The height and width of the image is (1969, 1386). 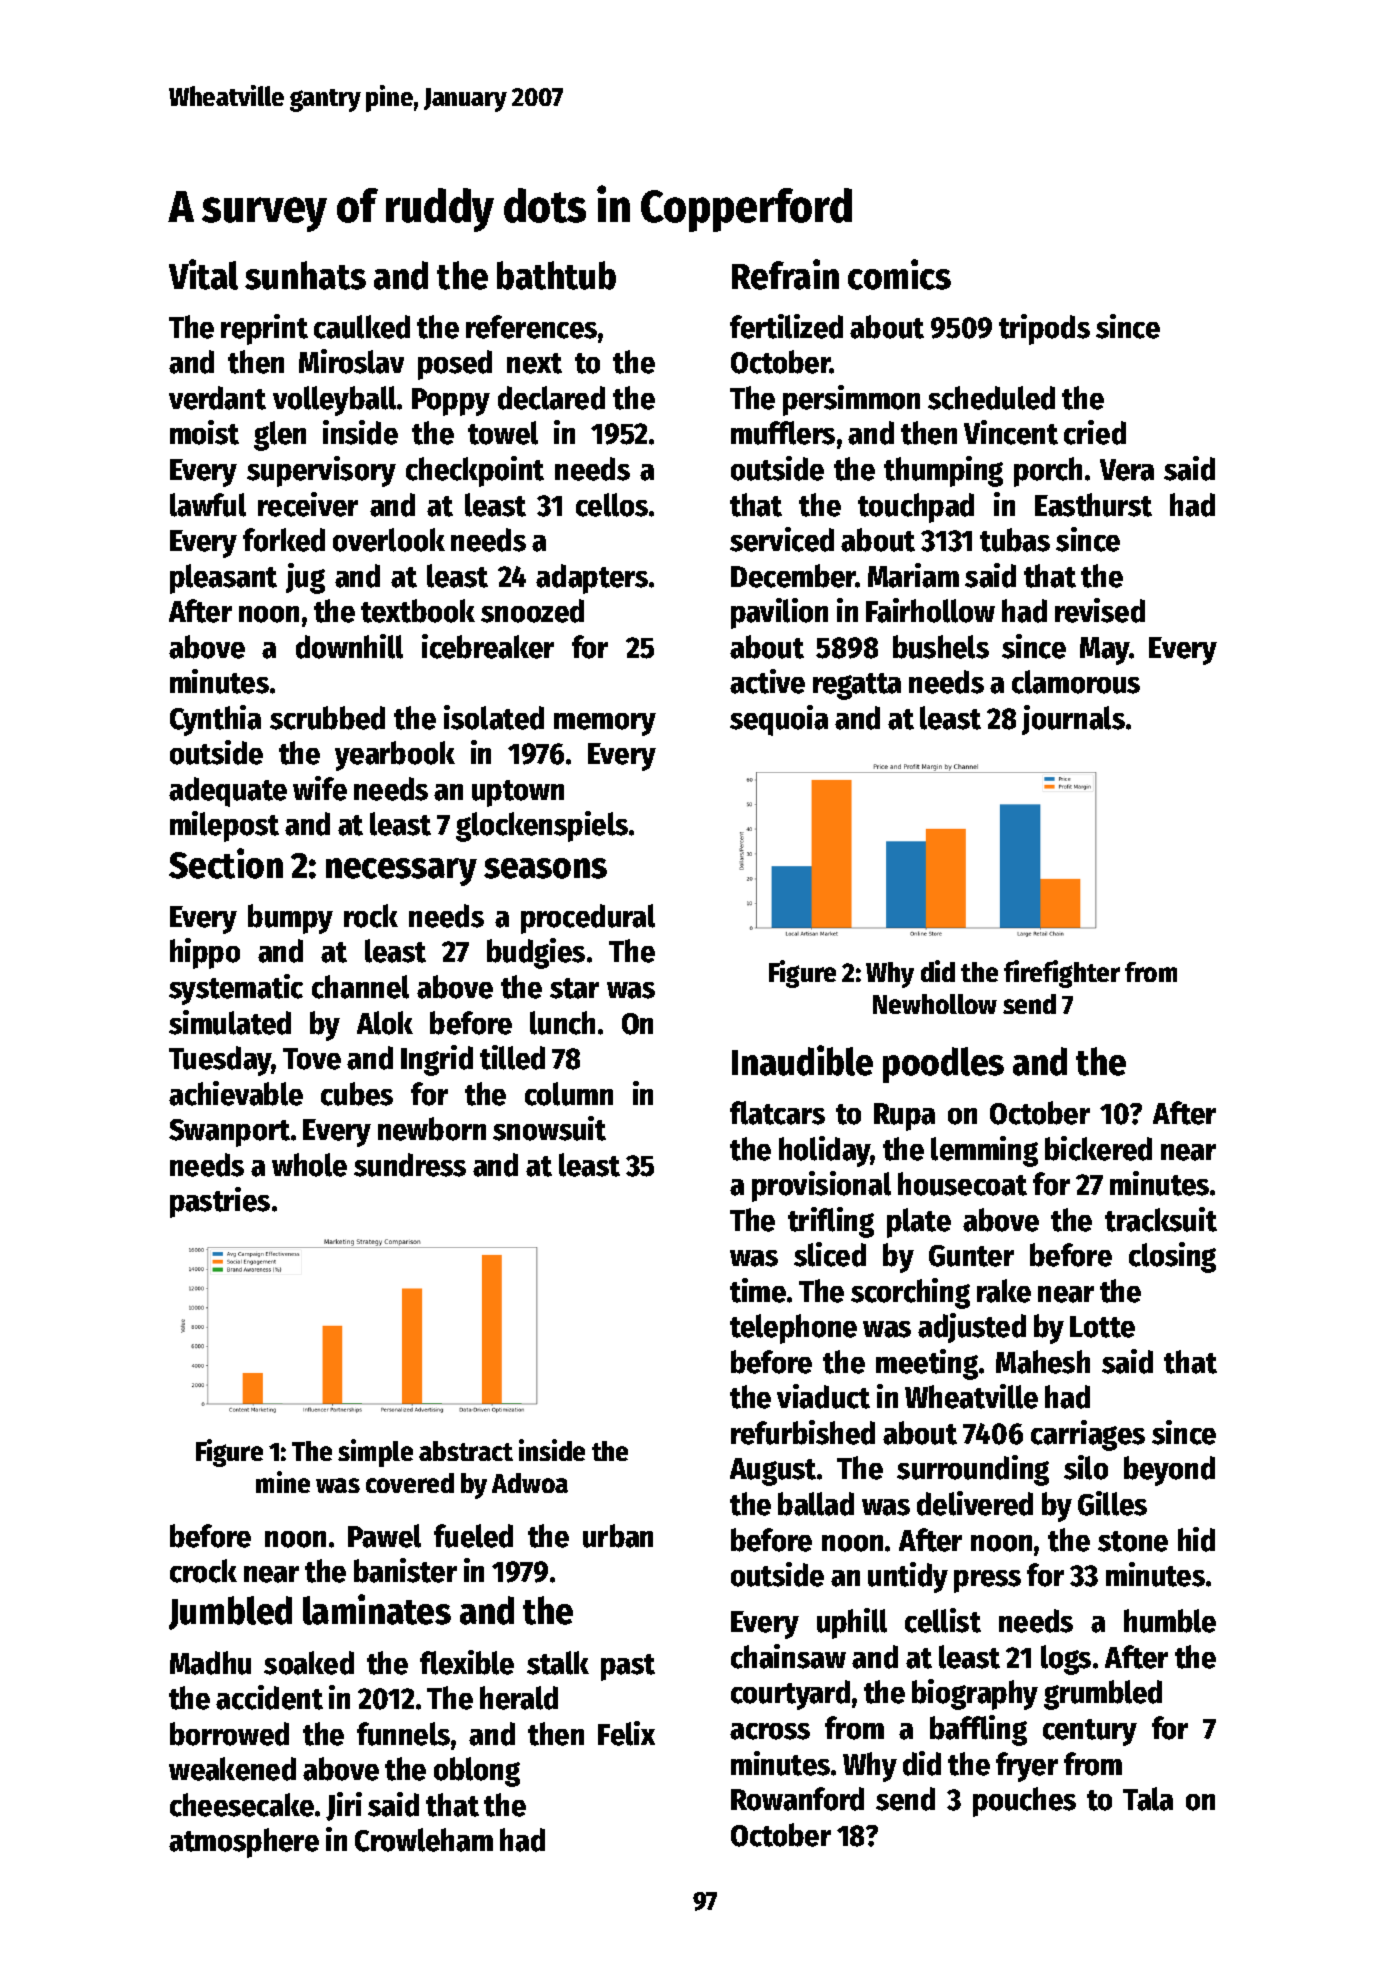 I want to click on simple, so click(x=375, y=1453).
